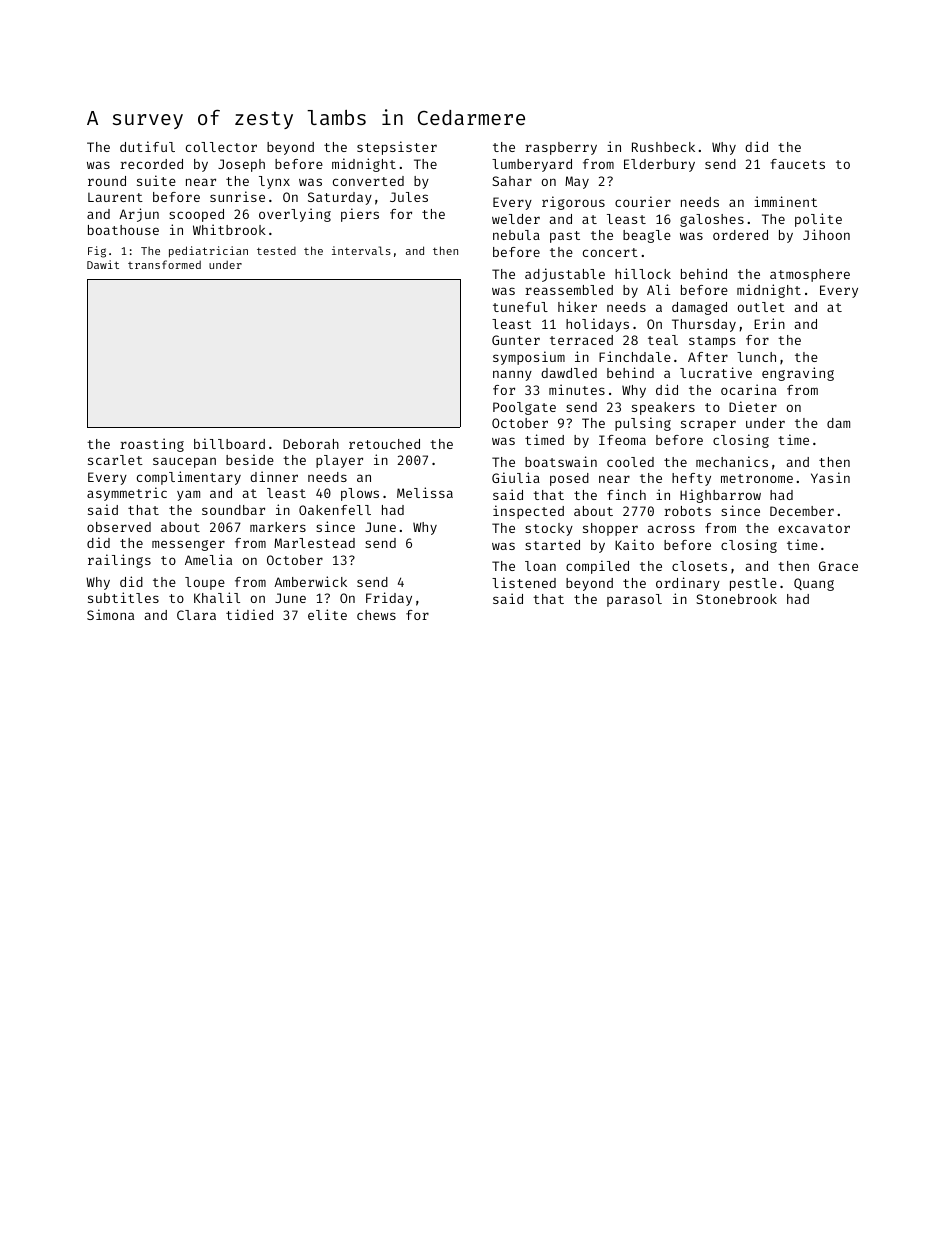 Image resolution: width=952 pixels, height=1233 pixels. What do you see at coordinates (663, 147) in the screenshot?
I see `Rushbeck` at bounding box center [663, 147].
